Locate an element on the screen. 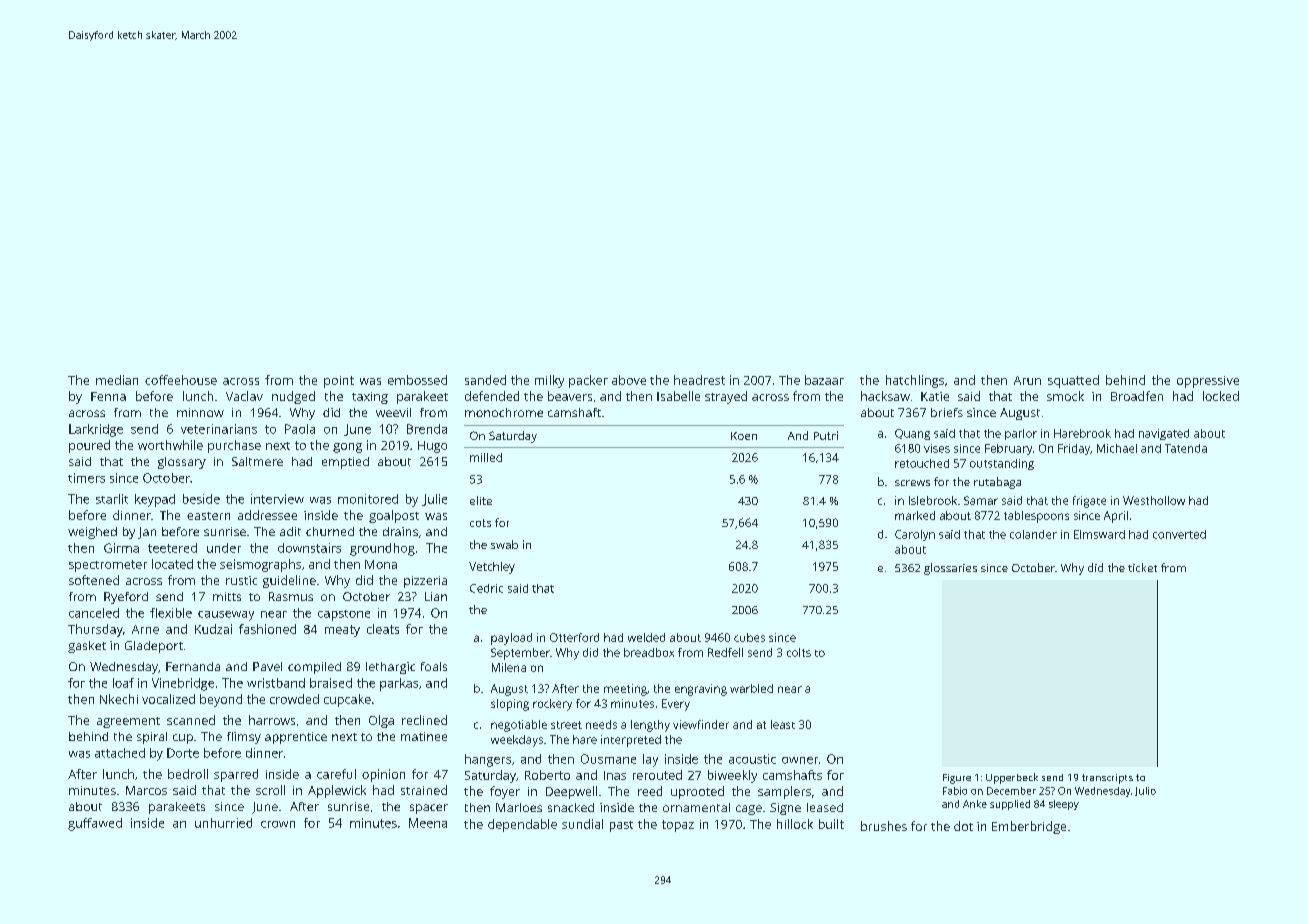  Applewick is located at coordinates (337, 791).
